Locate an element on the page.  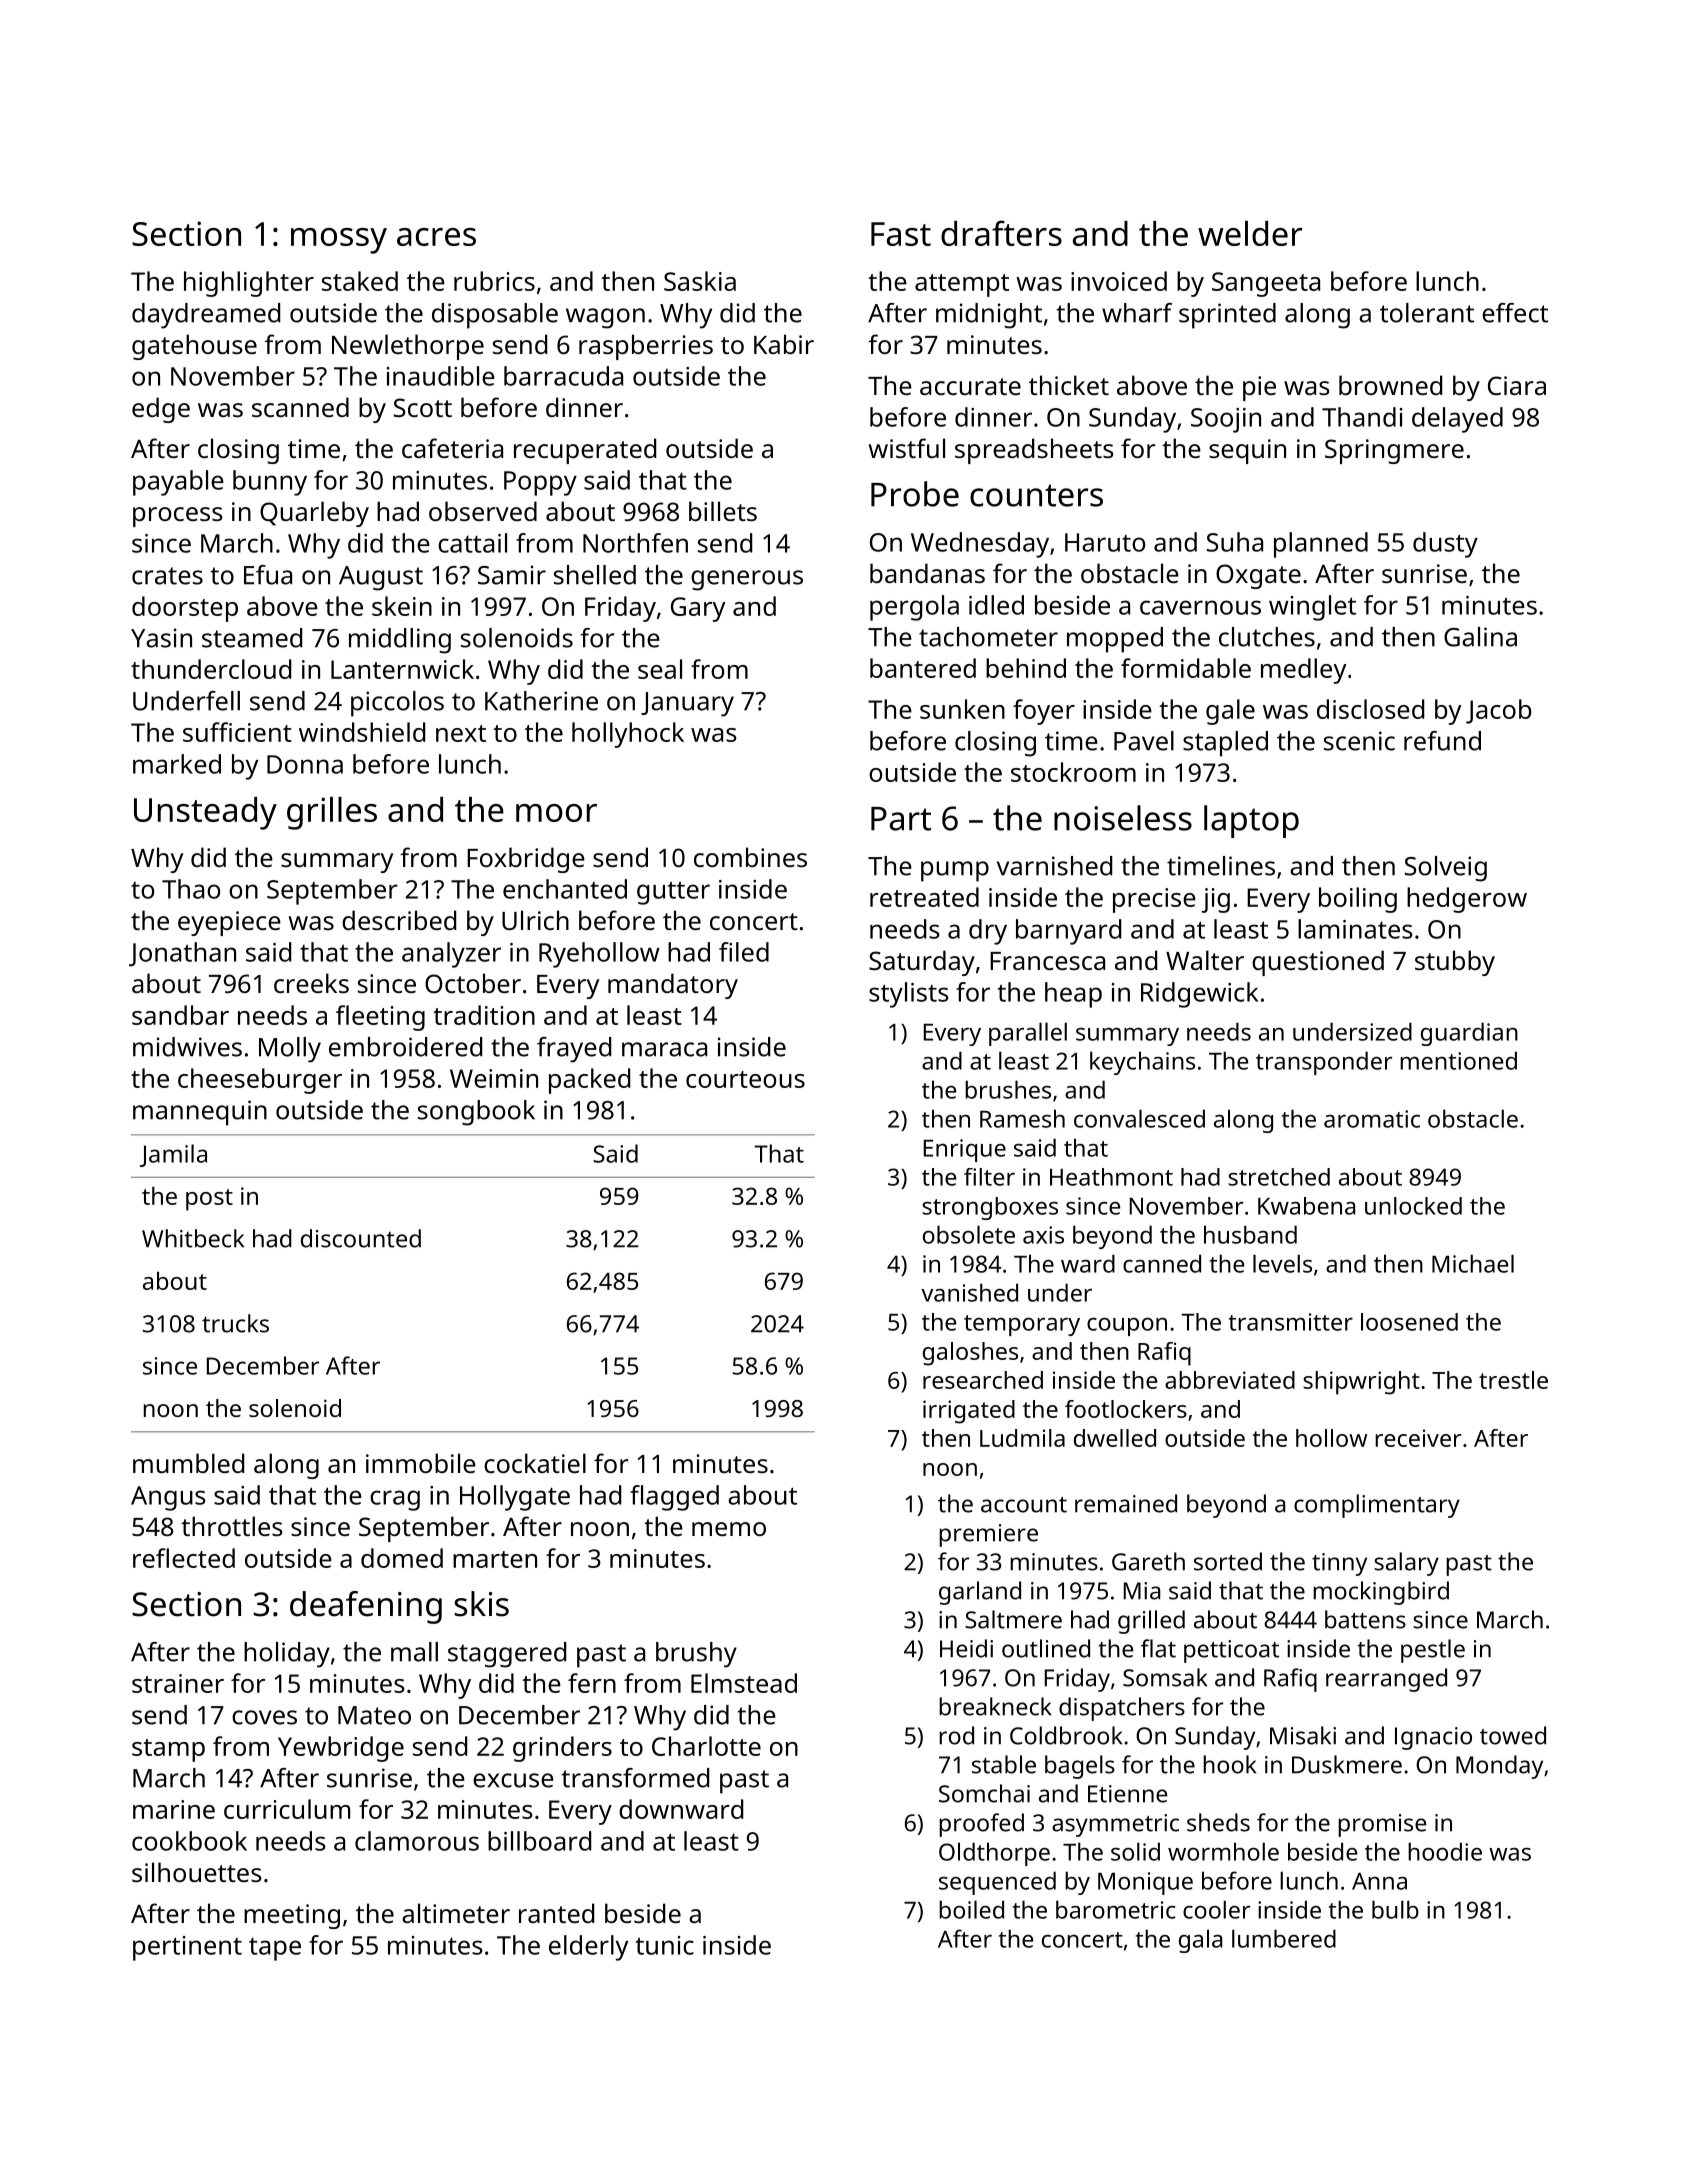
trucks is located at coordinates (235, 1323).
